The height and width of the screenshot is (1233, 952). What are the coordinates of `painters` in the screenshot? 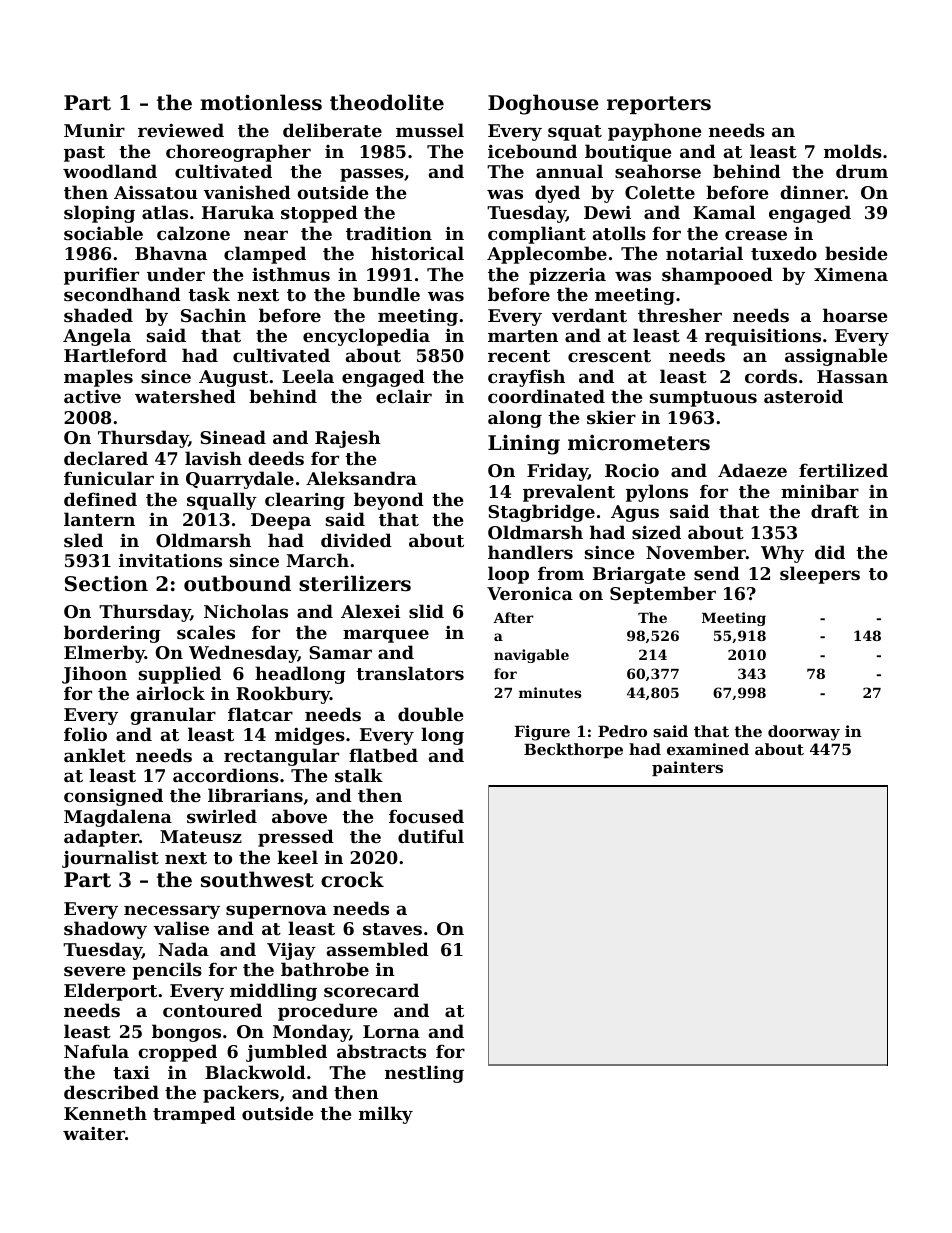 It's located at (687, 768).
